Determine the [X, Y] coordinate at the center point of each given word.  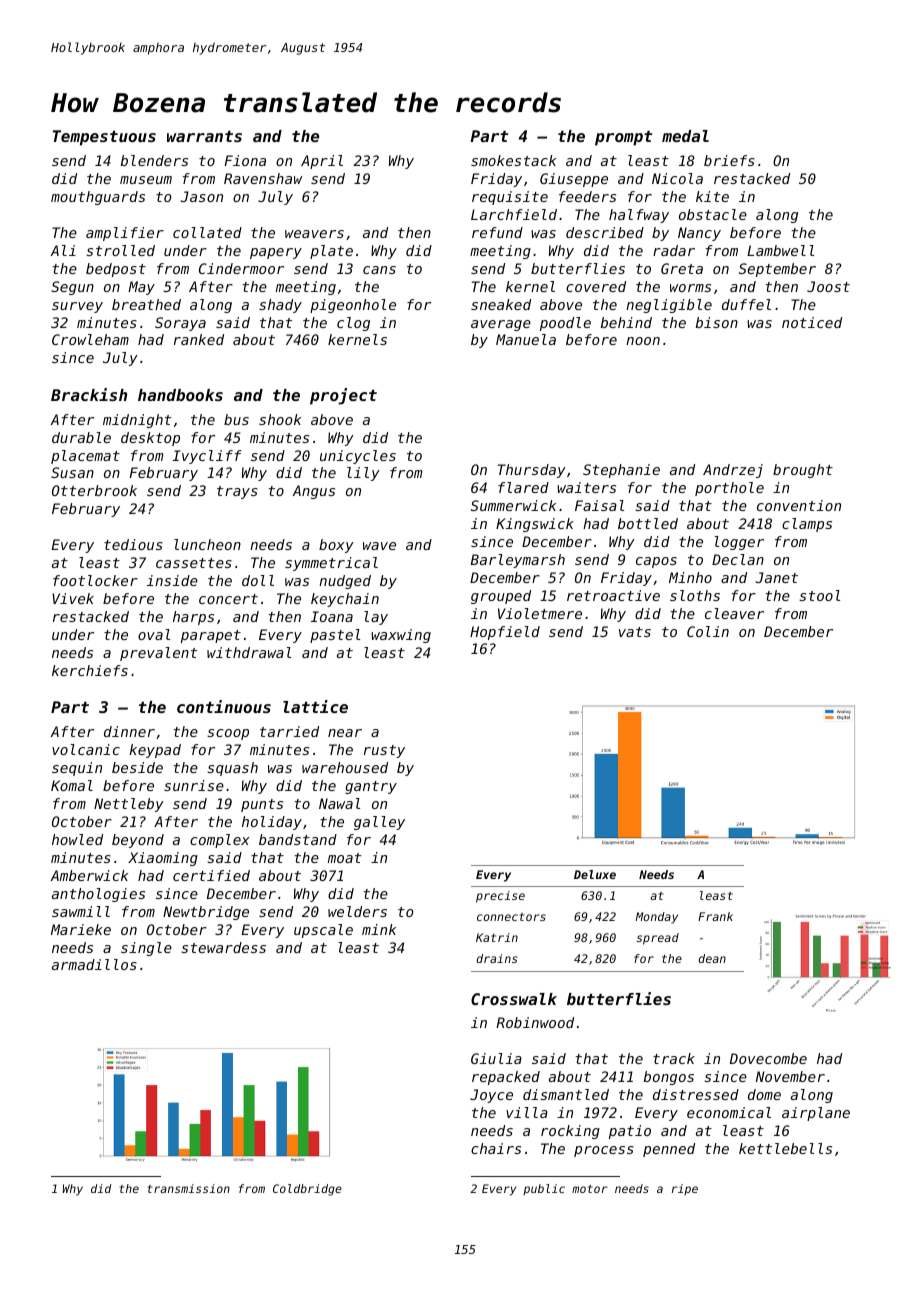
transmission [188, 1188]
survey [77, 307]
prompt [623, 138]
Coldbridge [307, 1190]
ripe [685, 1189]
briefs [729, 160]
